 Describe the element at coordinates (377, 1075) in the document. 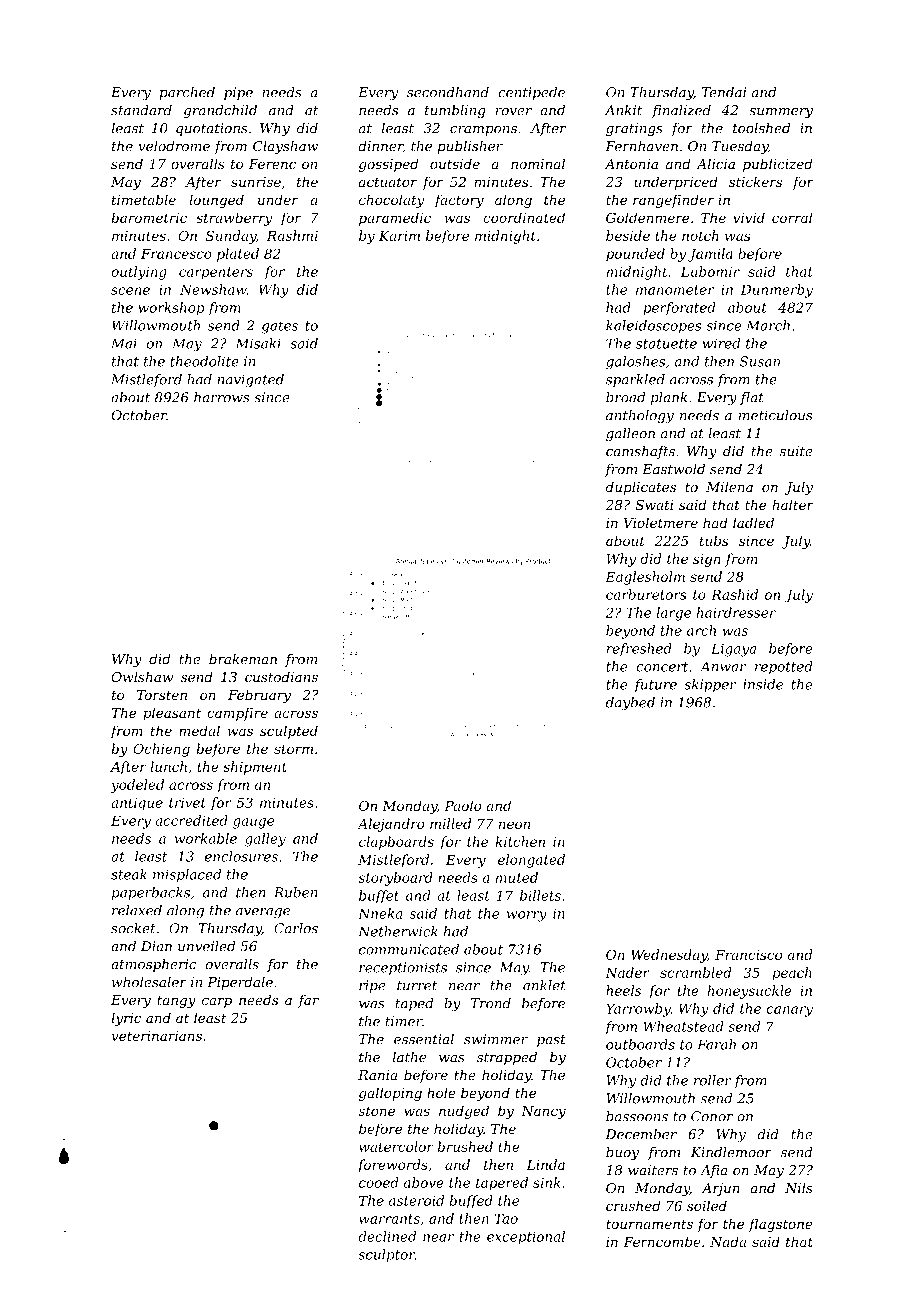

I see `Rania` at that location.
